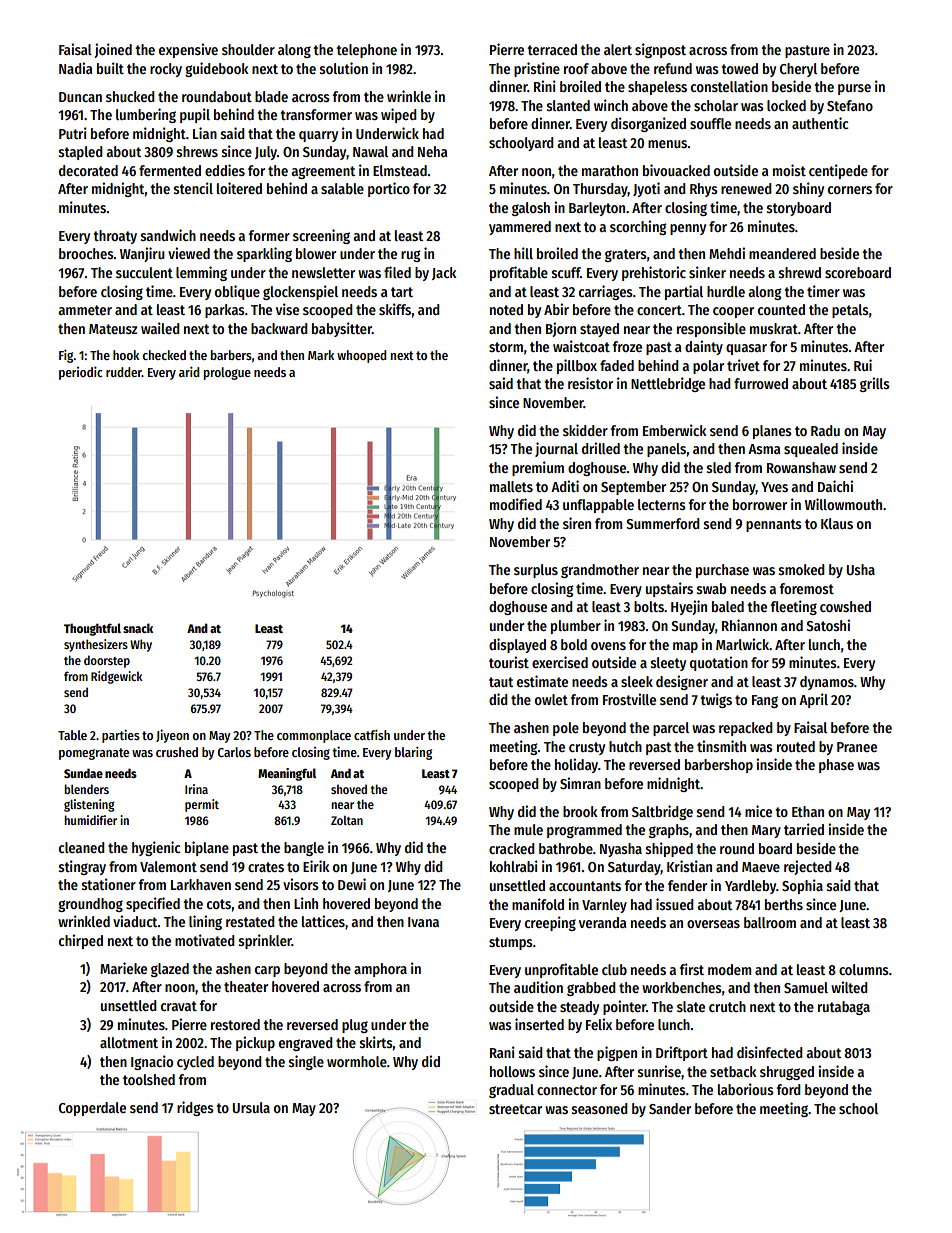 This screenshot has width=952, height=1233. Describe the element at coordinates (189, 371) in the screenshot. I see `arid` at that location.
